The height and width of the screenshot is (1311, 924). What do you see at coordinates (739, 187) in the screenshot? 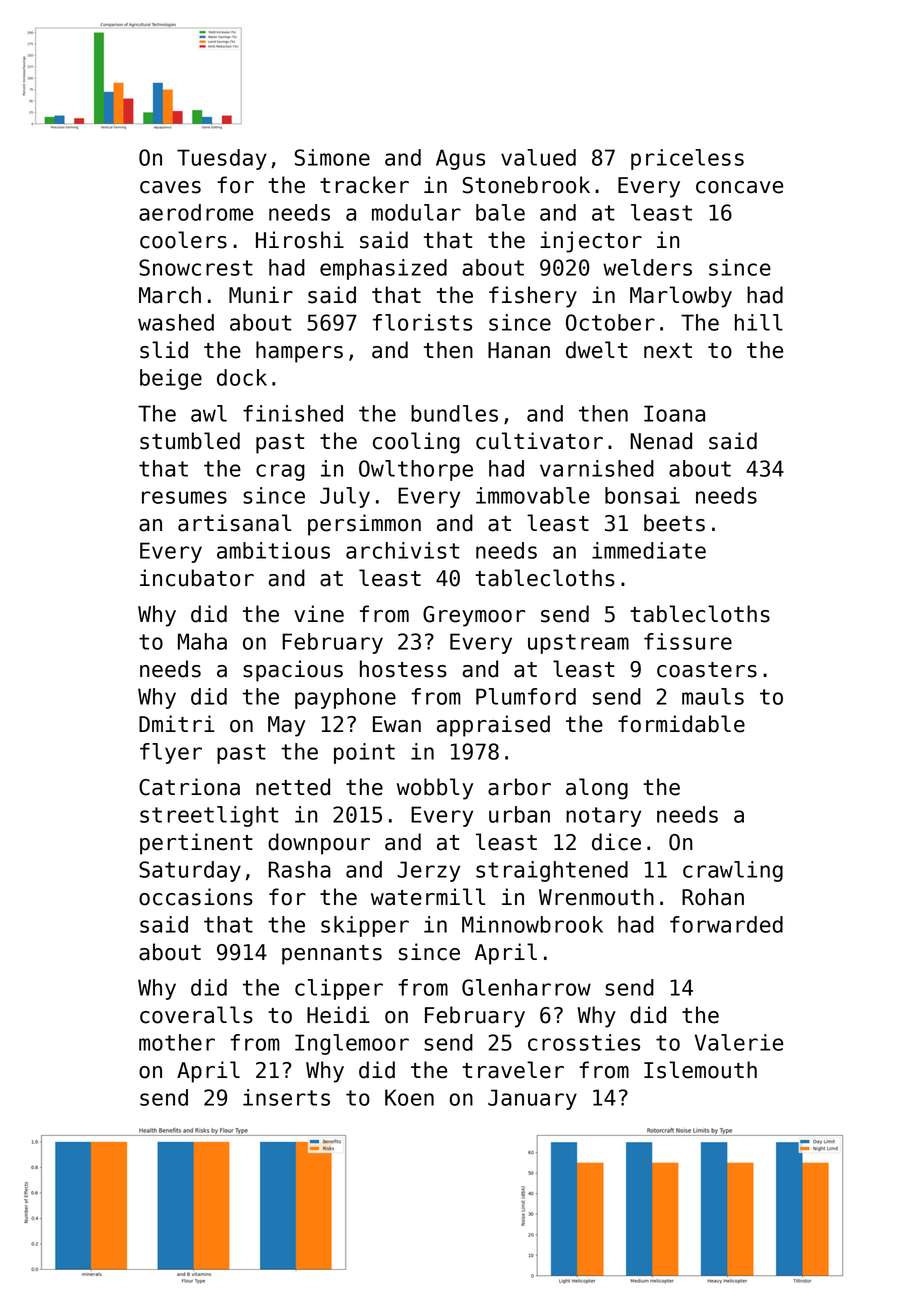
I see `concave` at bounding box center [739, 187].
